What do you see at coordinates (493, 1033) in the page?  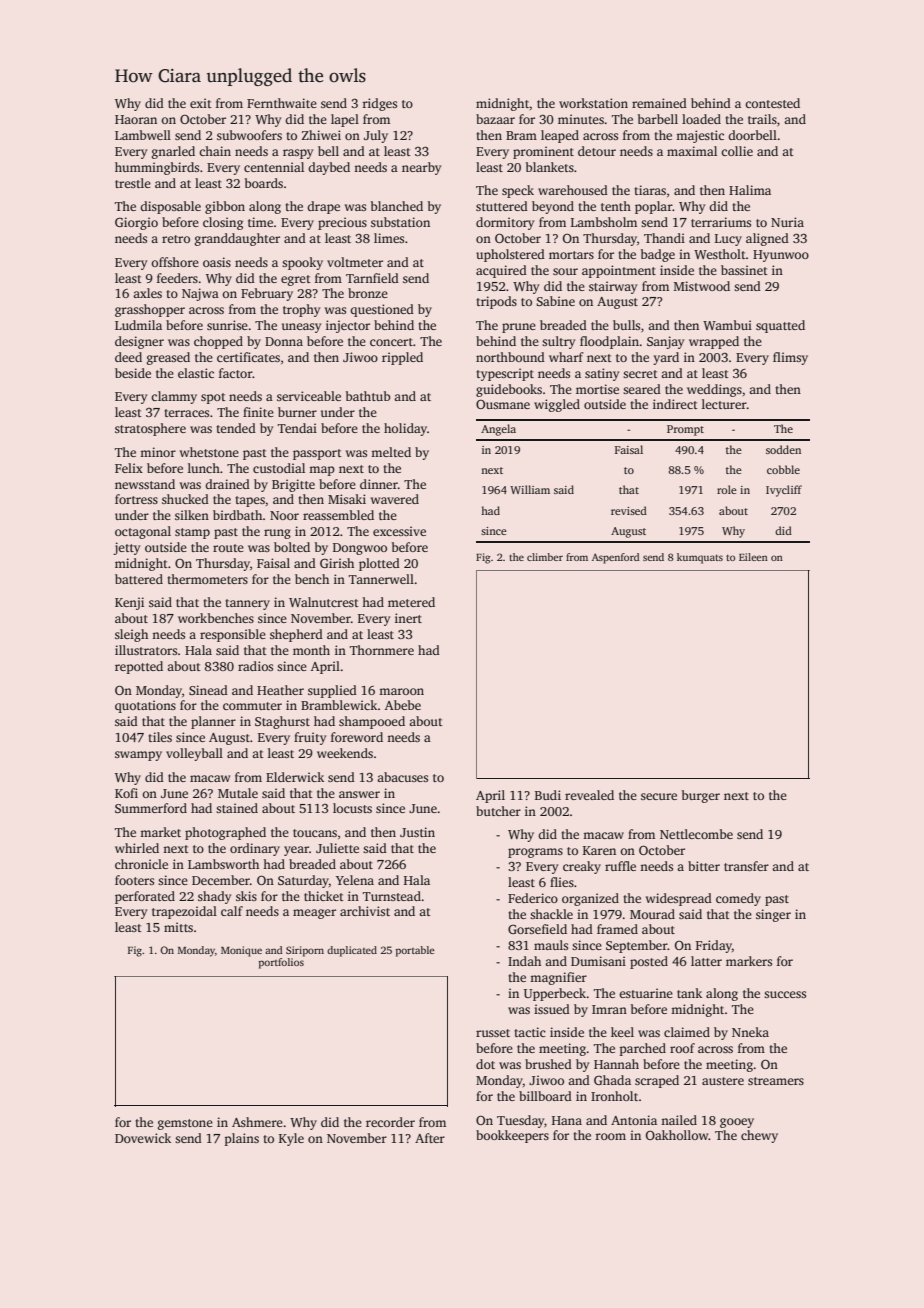 I see `russet` at bounding box center [493, 1033].
